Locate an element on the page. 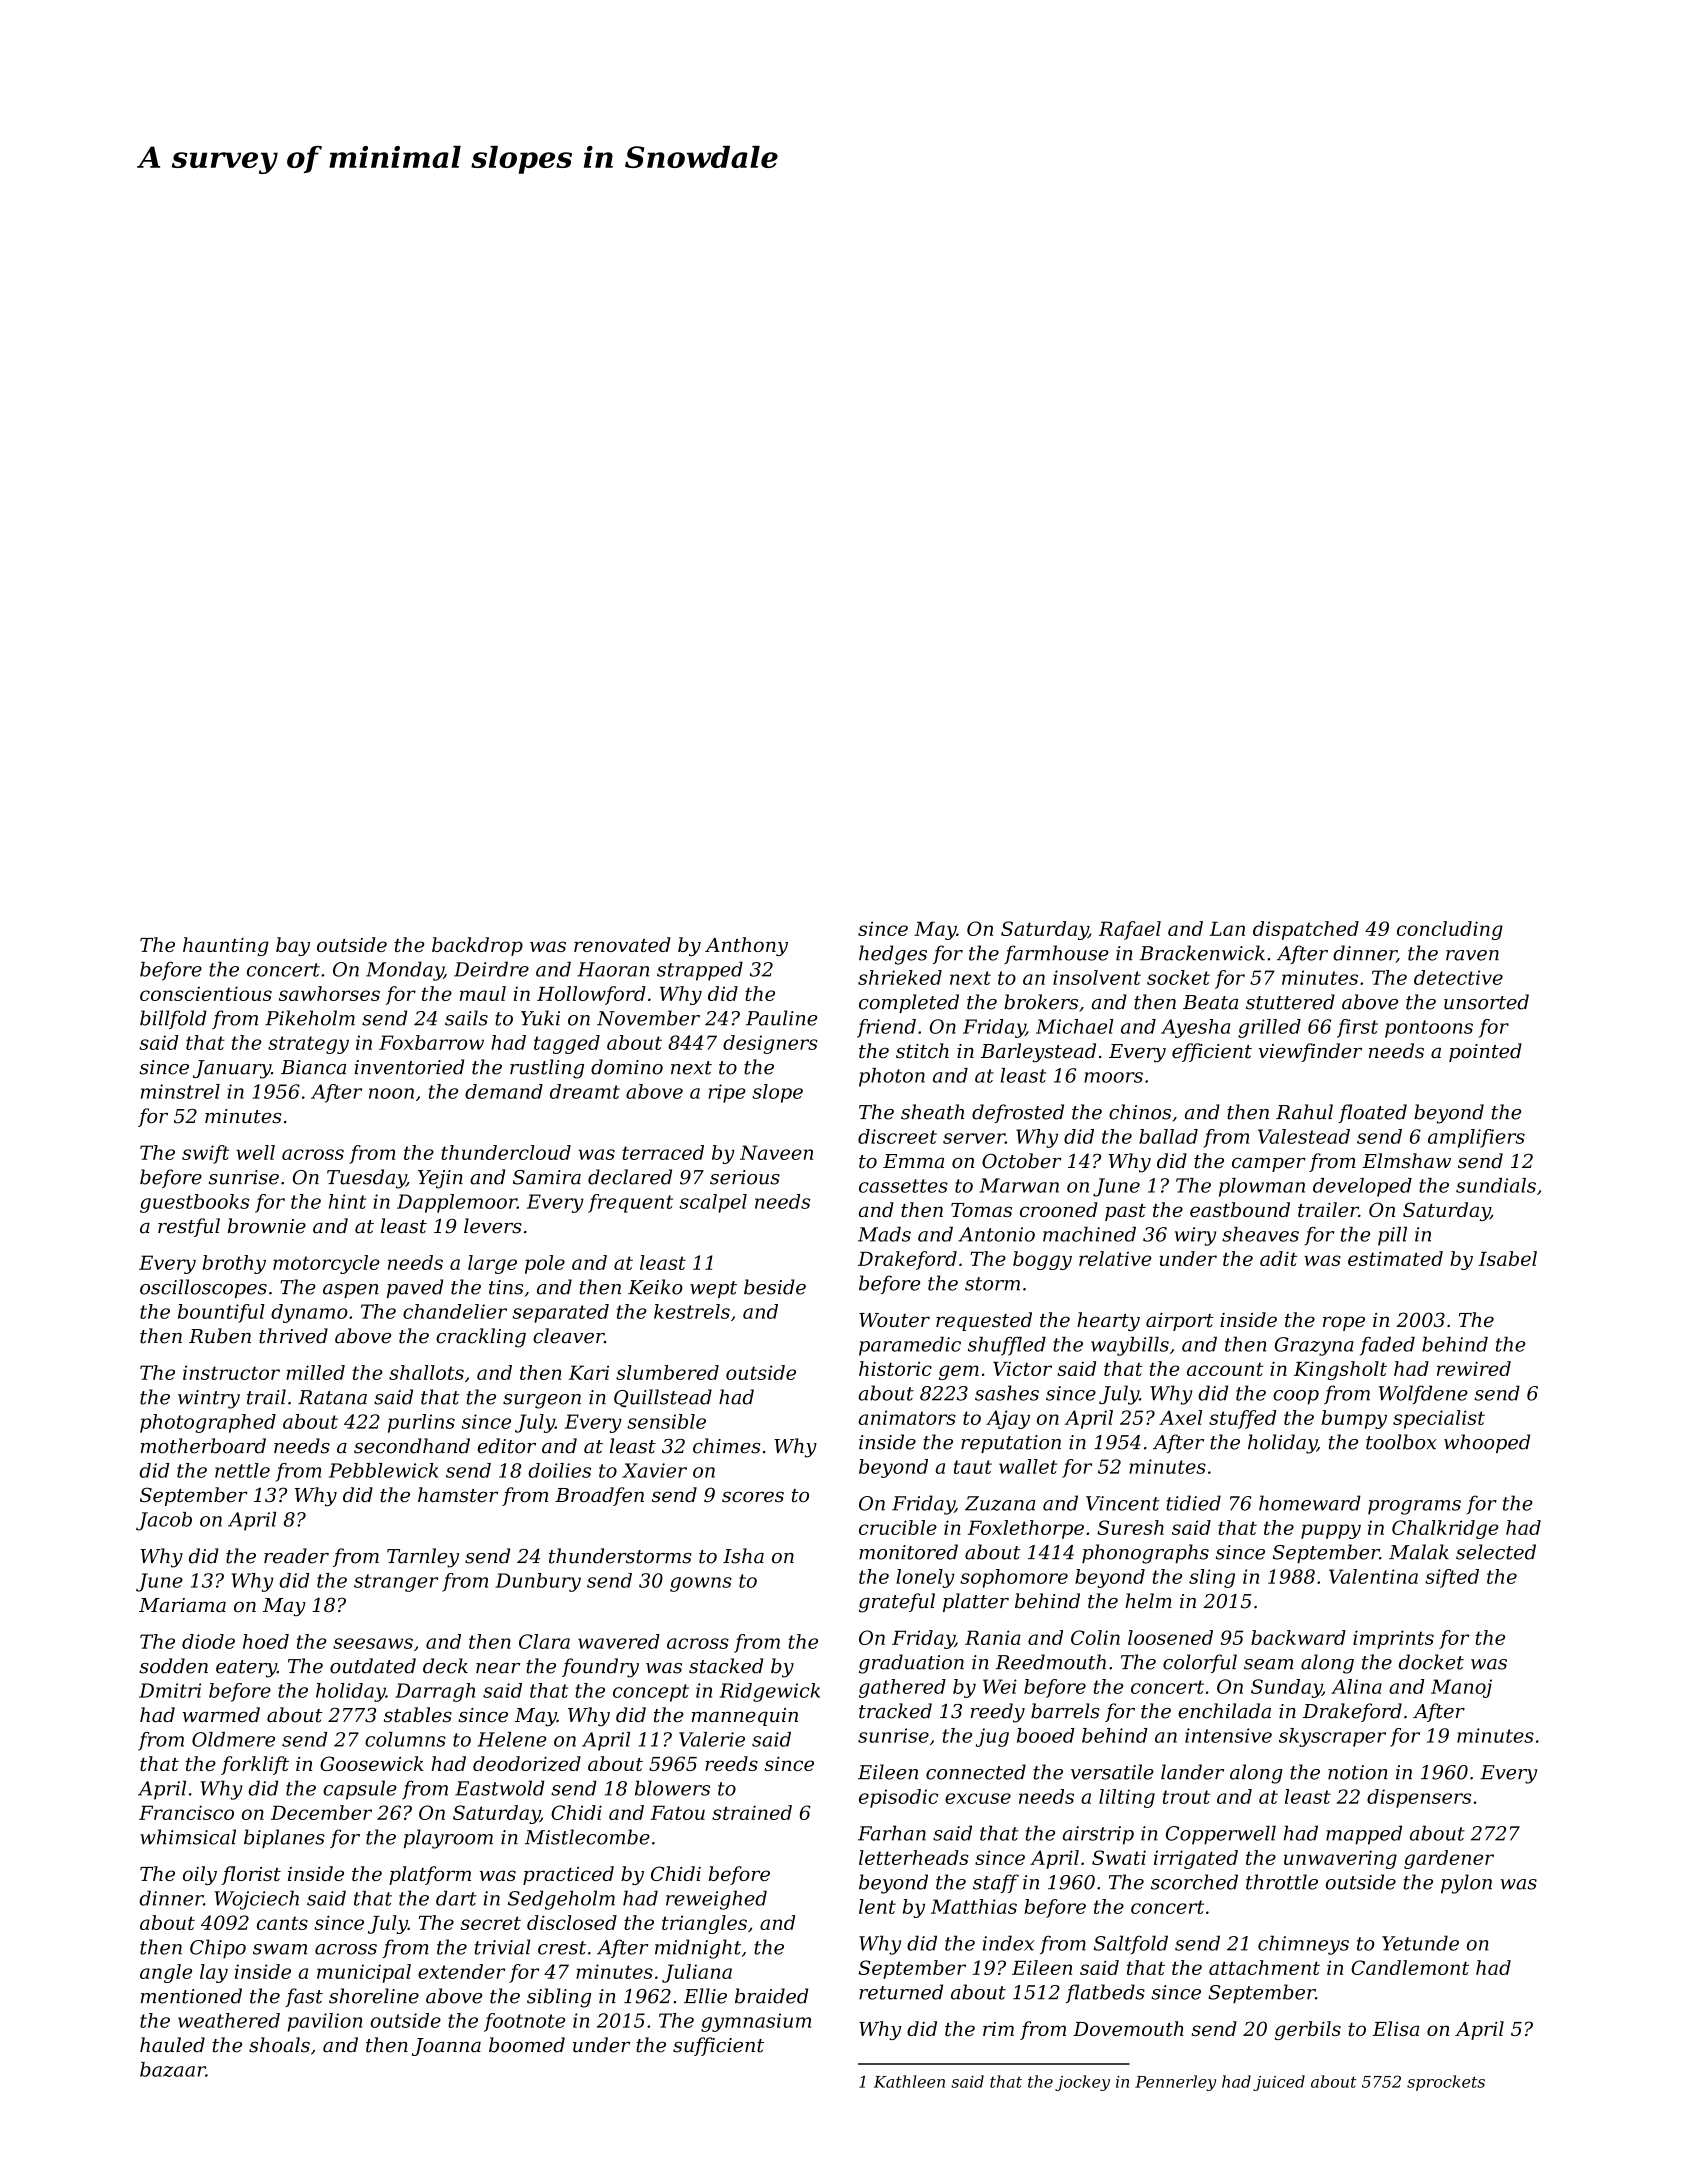  doilies is located at coordinates (559, 1470).
